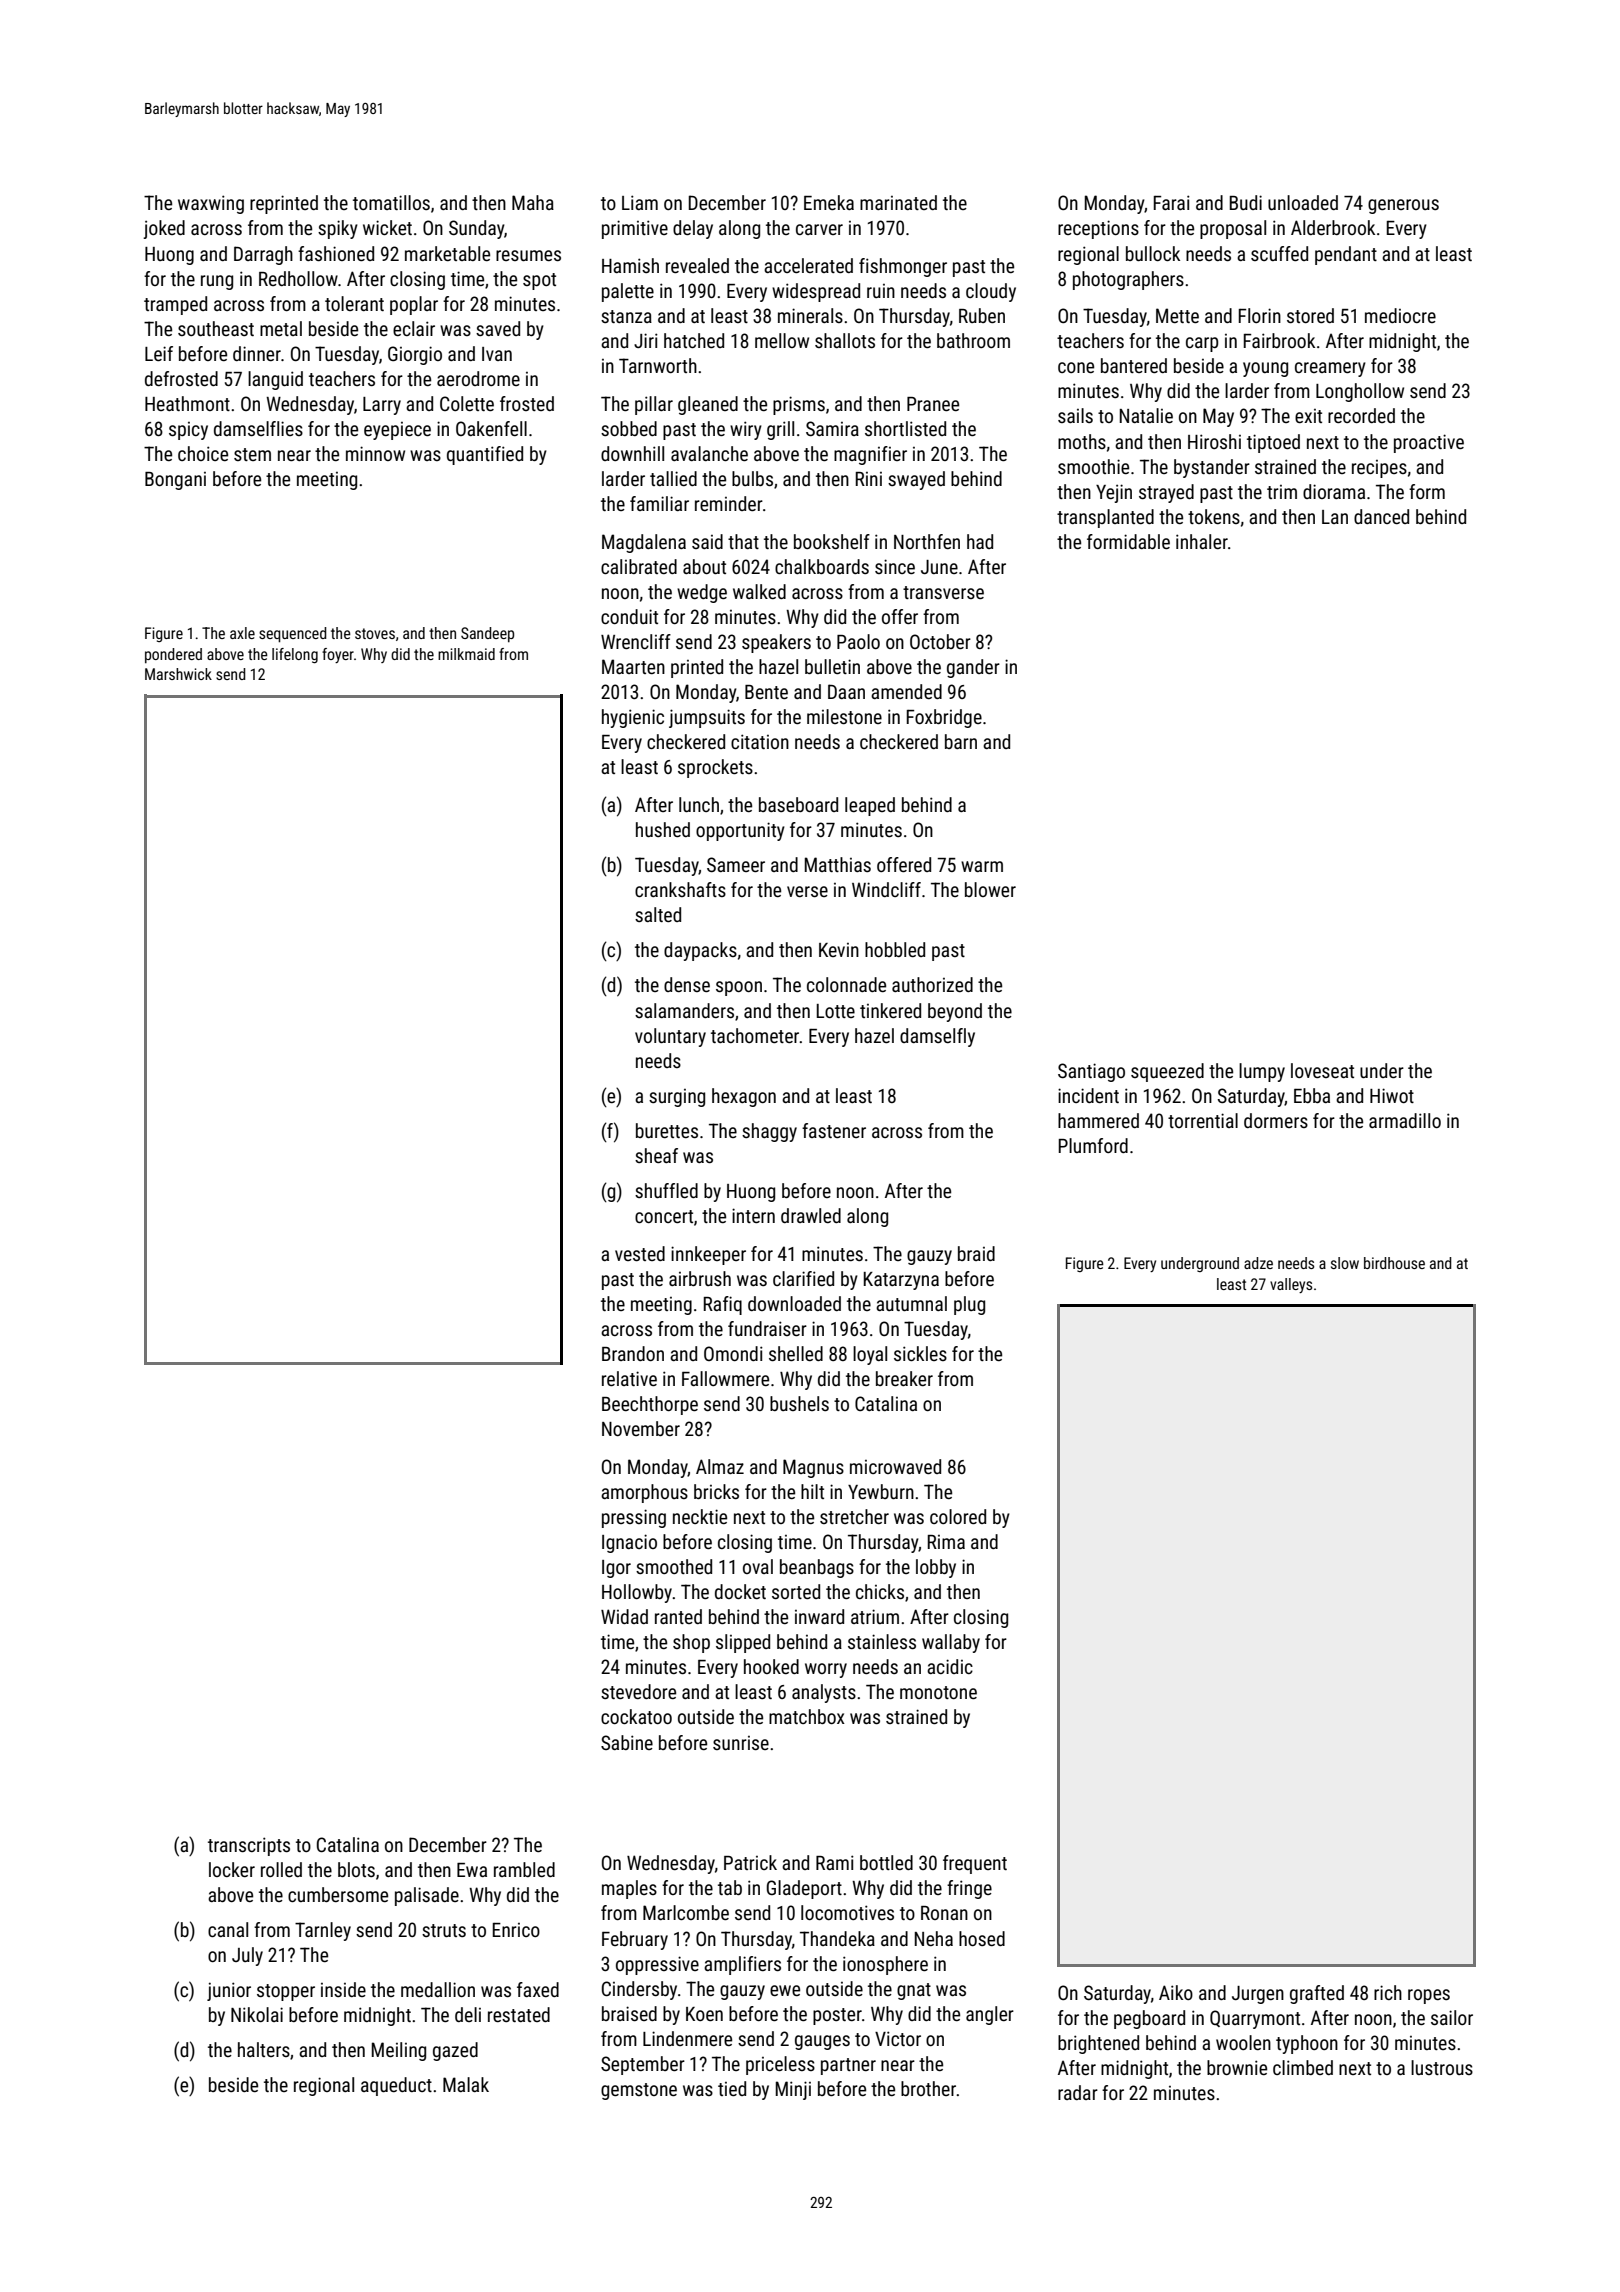  Describe the element at coordinates (1392, 1095) in the screenshot. I see `Hiwot` at that location.
